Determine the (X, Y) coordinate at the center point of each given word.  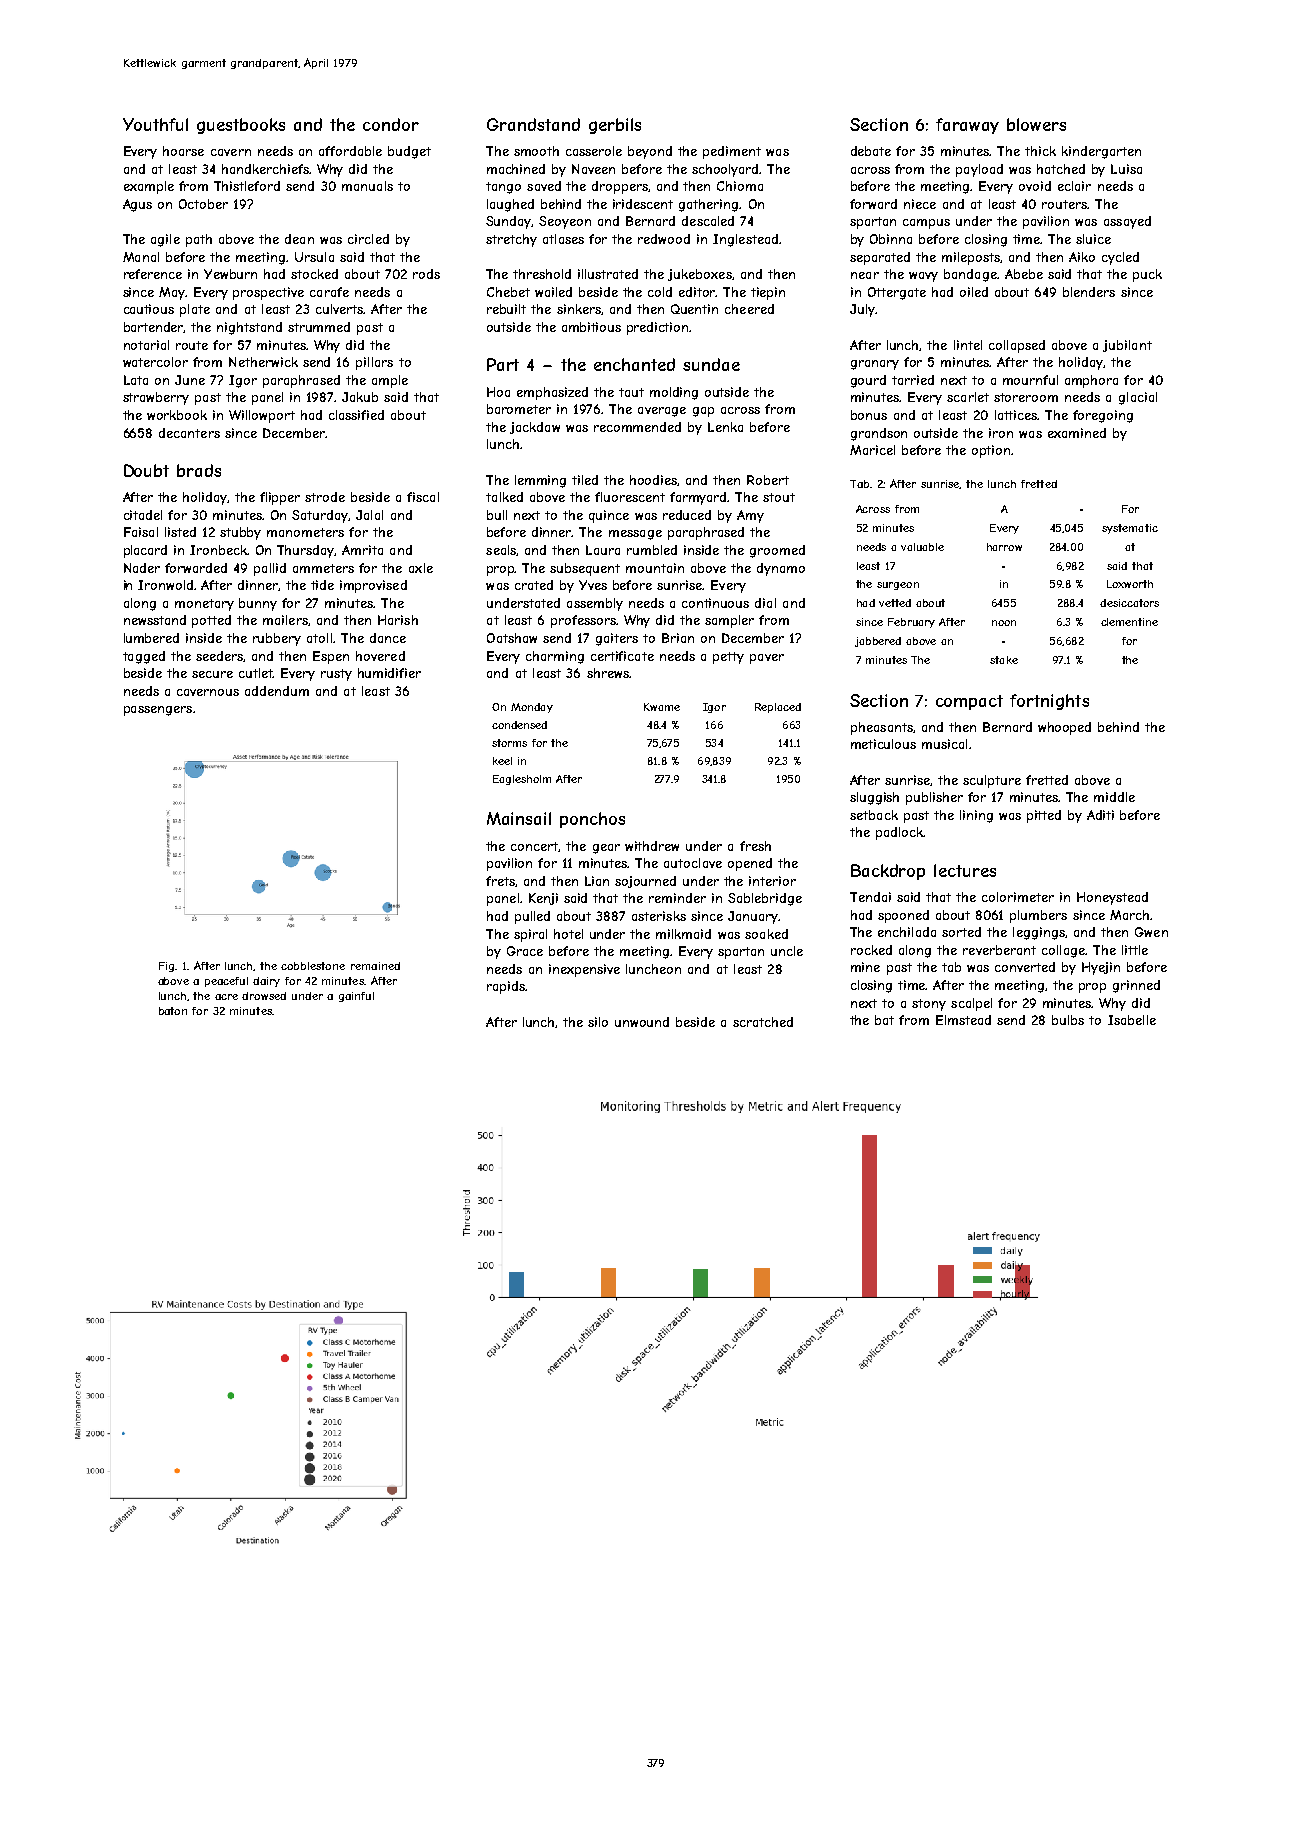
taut (631, 392)
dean (299, 239)
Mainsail (519, 818)
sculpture (992, 781)
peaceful (226, 982)
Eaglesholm (522, 780)
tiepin (768, 293)
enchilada (907, 932)
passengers (158, 711)
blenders (1089, 292)
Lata (136, 380)
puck (1147, 275)
